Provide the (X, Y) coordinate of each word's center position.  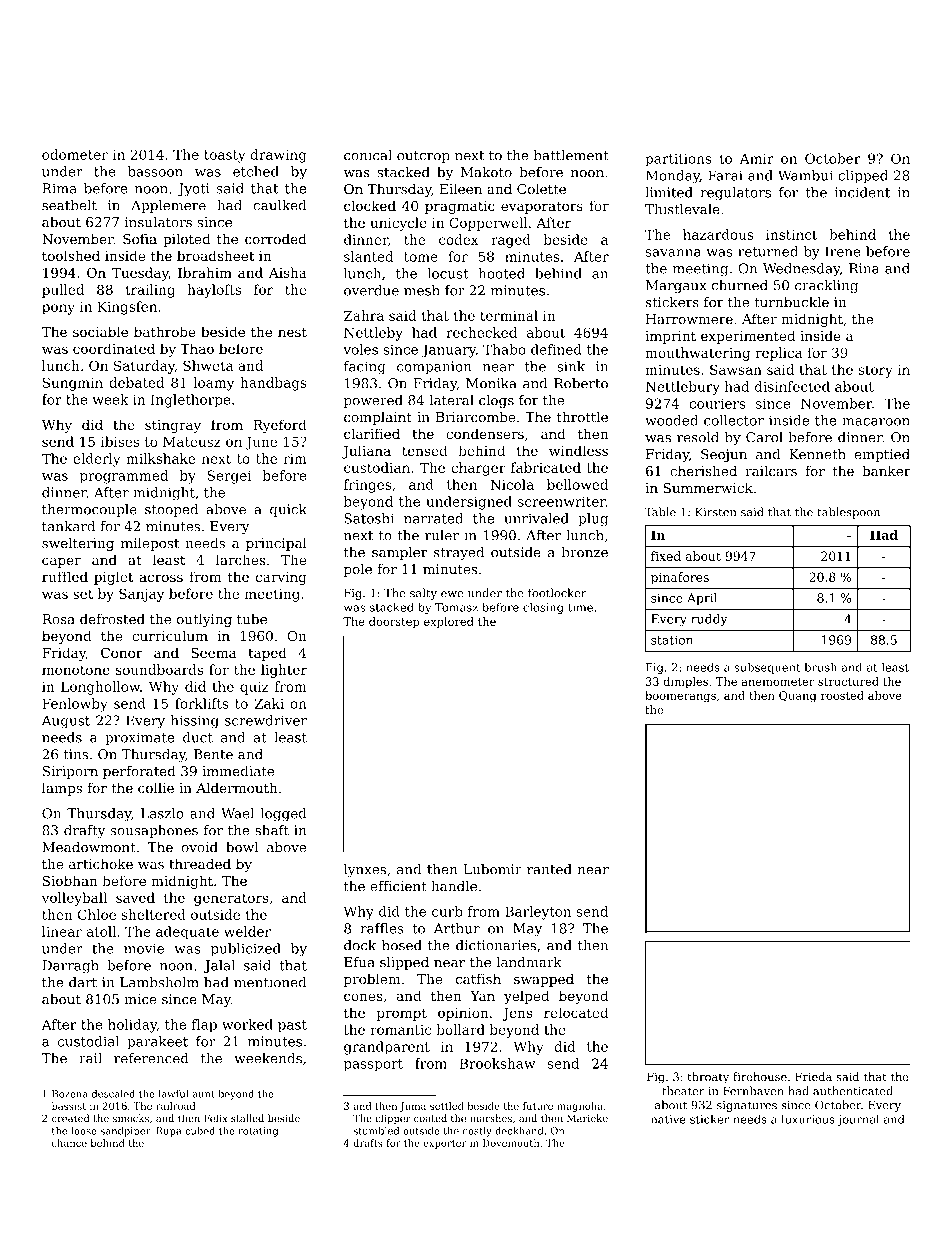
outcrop (423, 157)
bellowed (577, 484)
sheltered (154, 914)
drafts (368, 1143)
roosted (842, 695)
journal (858, 1120)
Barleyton (538, 913)
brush (820, 667)
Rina (864, 268)
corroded (276, 238)
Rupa (169, 1132)
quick (288, 510)
